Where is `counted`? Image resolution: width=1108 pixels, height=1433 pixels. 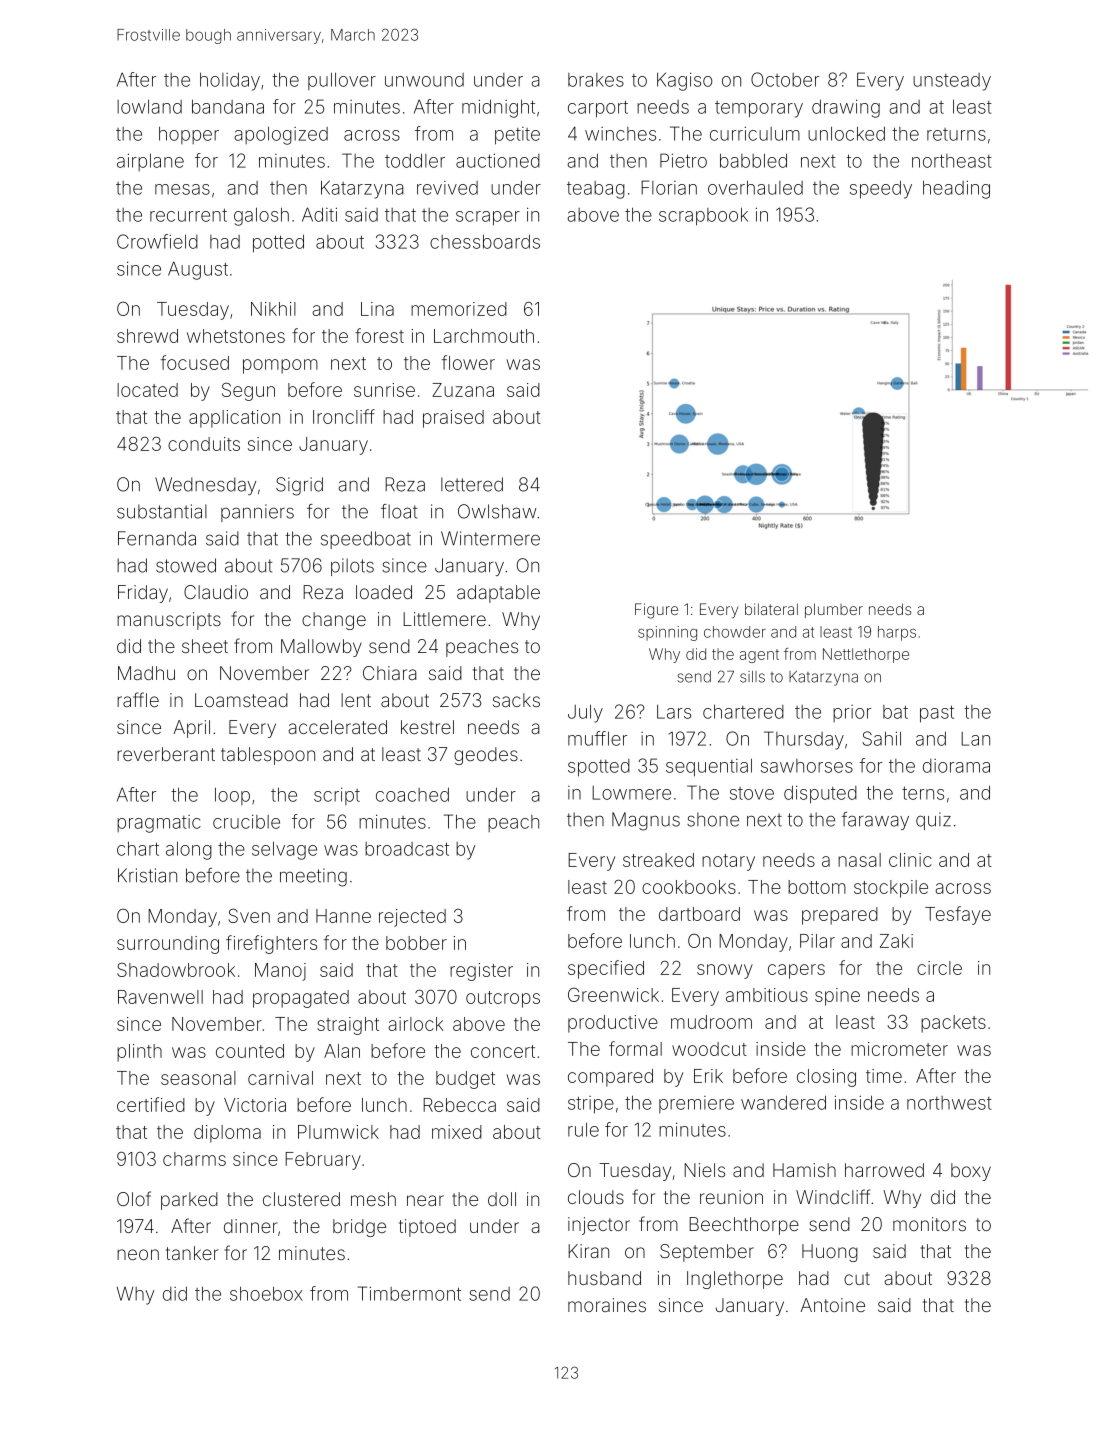
counted is located at coordinates (250, 1051).
